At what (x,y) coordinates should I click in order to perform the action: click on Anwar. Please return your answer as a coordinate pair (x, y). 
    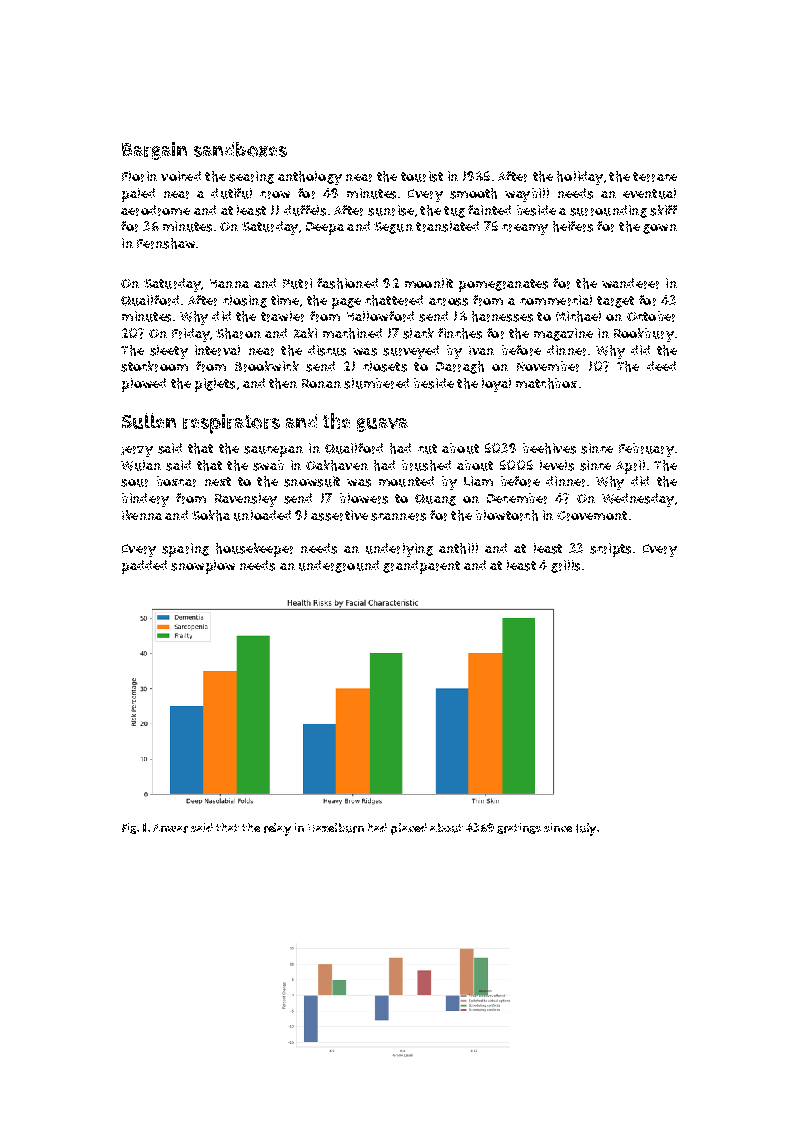
    Looking at the image, I should click on (170, 828).
